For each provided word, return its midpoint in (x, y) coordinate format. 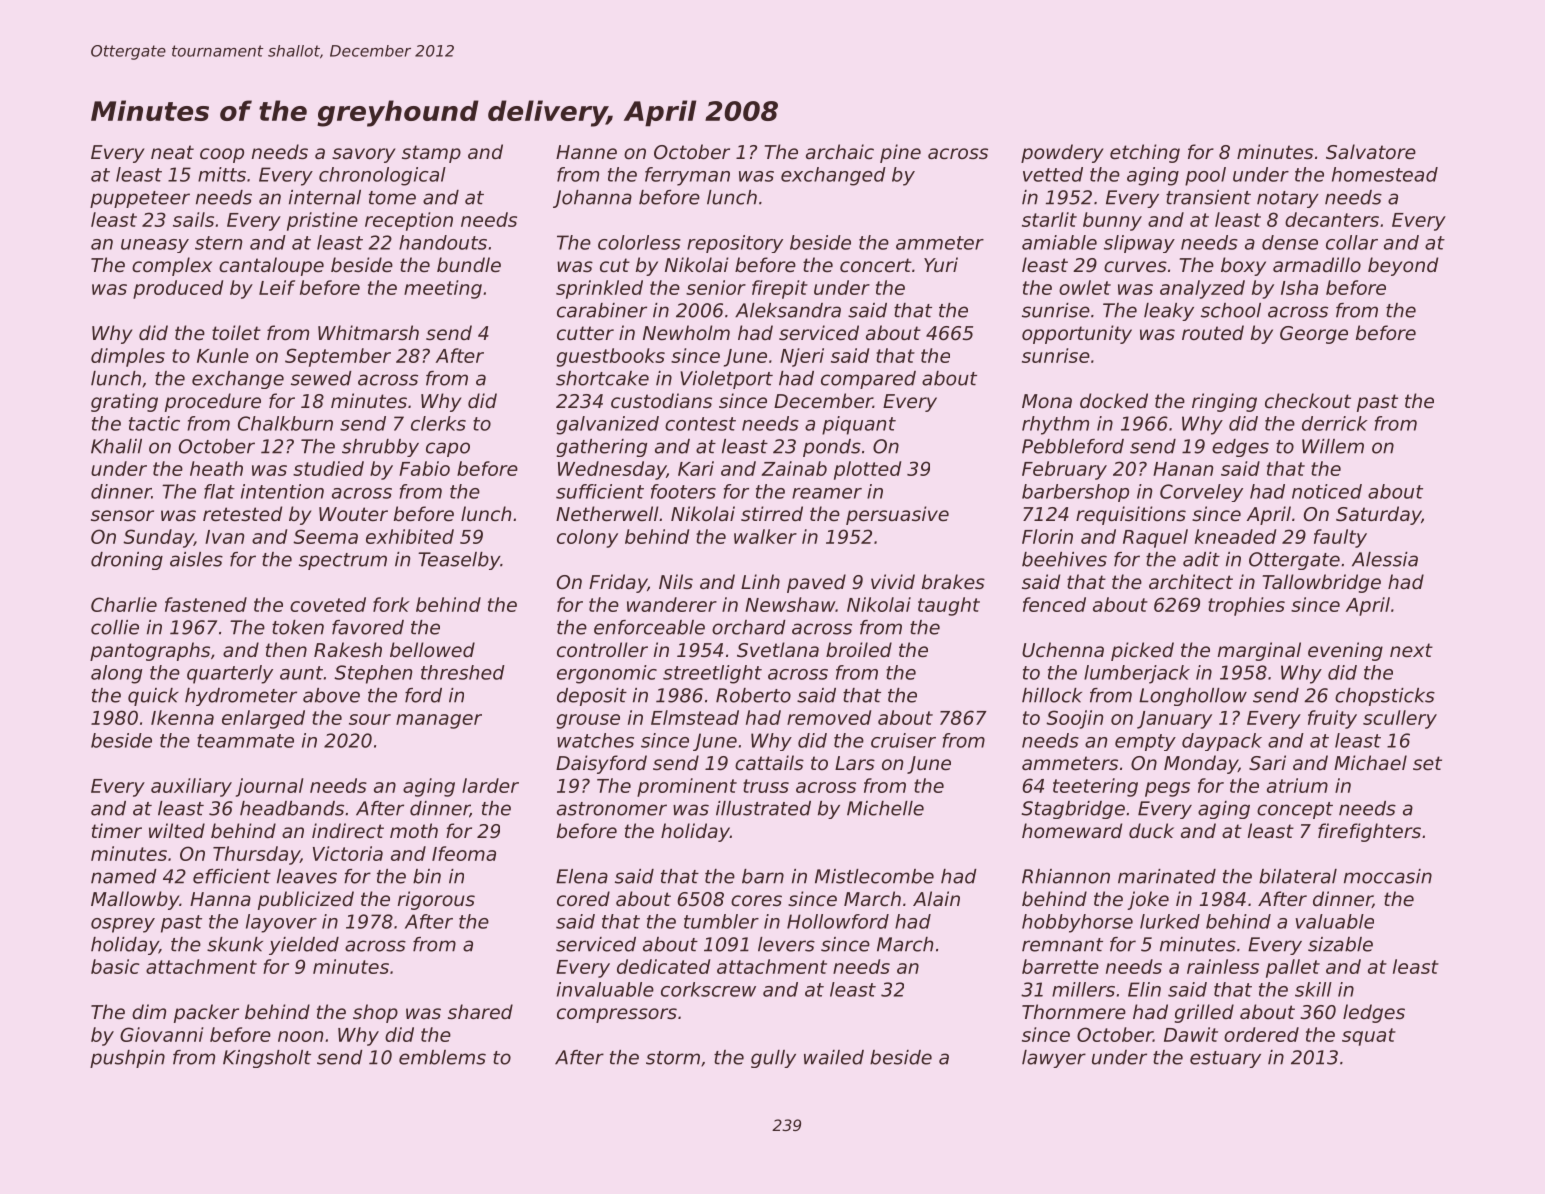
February (1064, 470)
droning (127, 561)
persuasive (897, 515)
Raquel (1155, 538)
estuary (1225, 1059)
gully (773, 1059)
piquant (859, 425)
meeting (443, 289)
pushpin (127, 1059)
